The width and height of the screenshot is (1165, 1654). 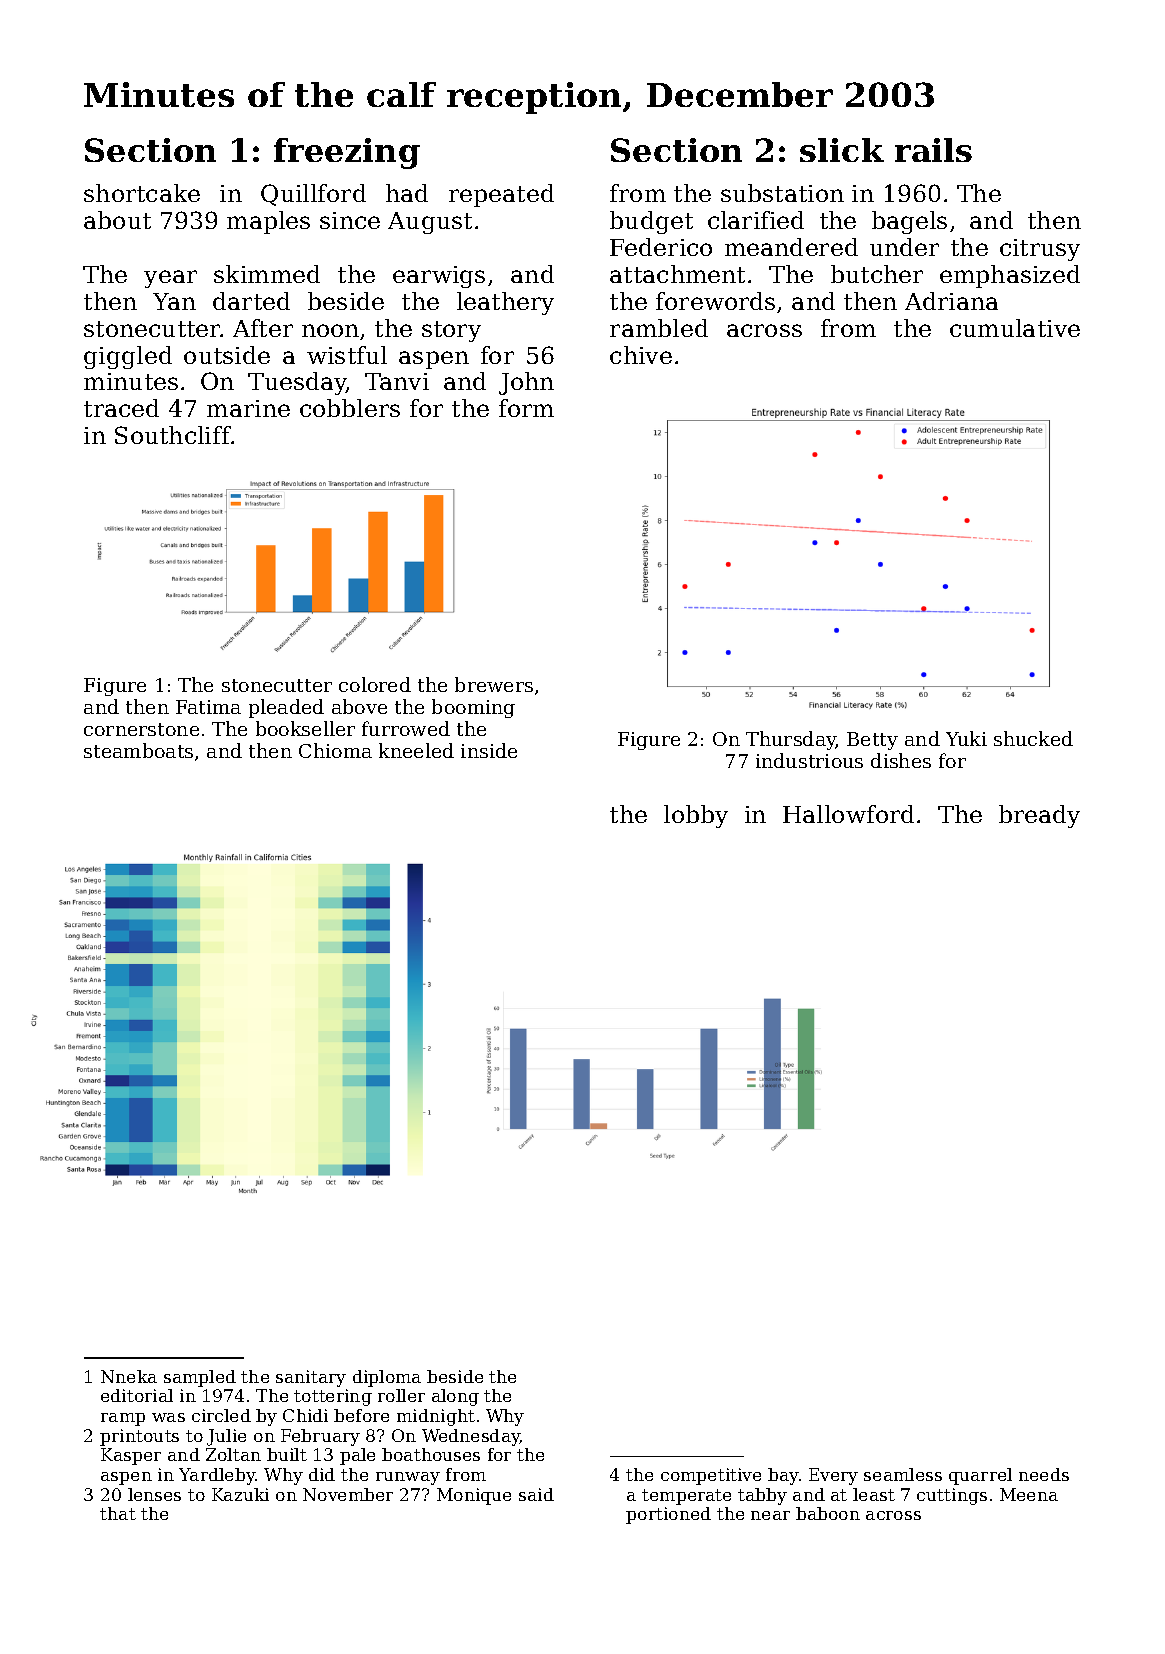 I want to click on shucked, so click(x=1033, y=738).
